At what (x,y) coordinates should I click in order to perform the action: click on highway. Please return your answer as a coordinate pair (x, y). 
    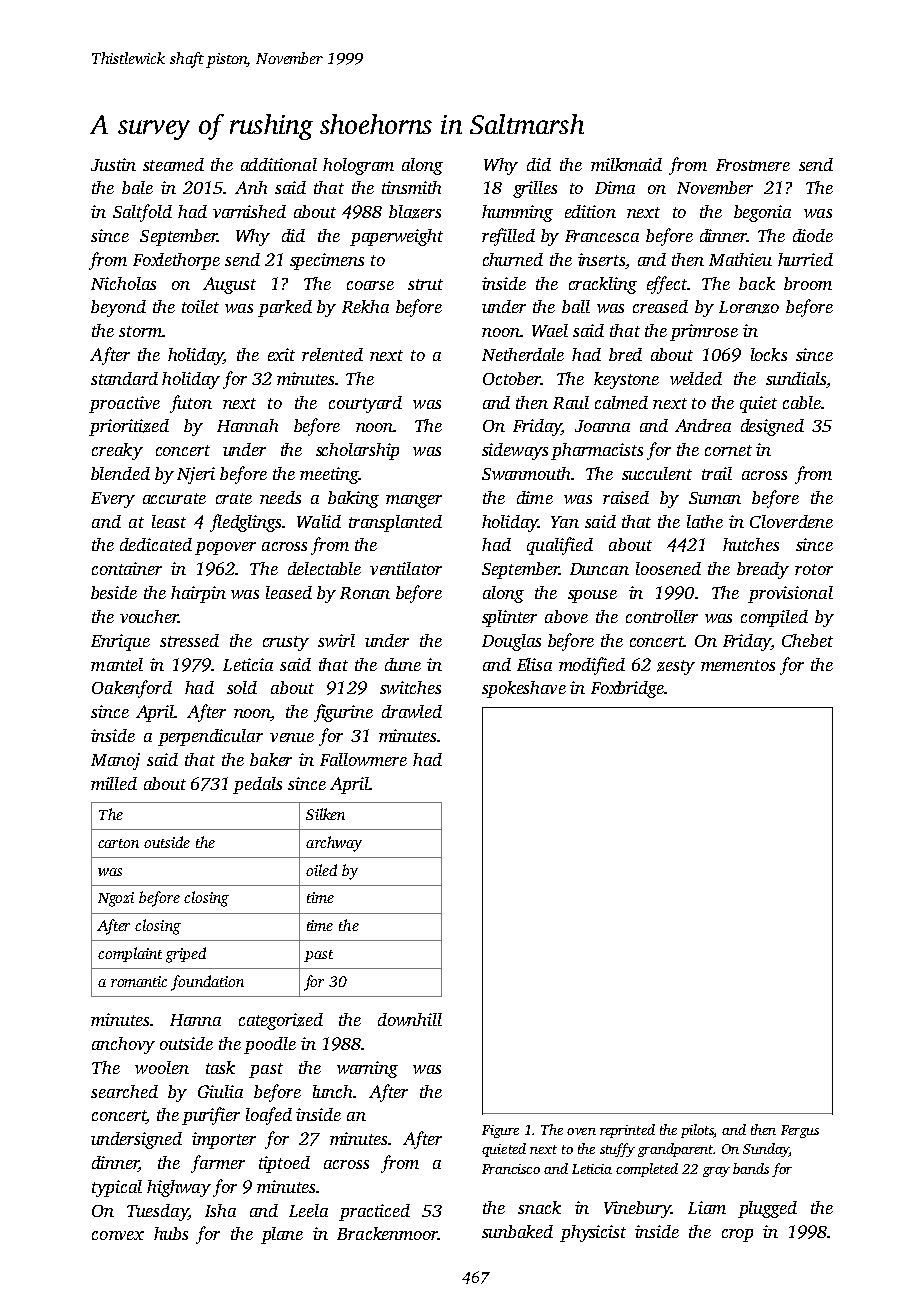
    Looking at the image, I should click on (179, 1188).
